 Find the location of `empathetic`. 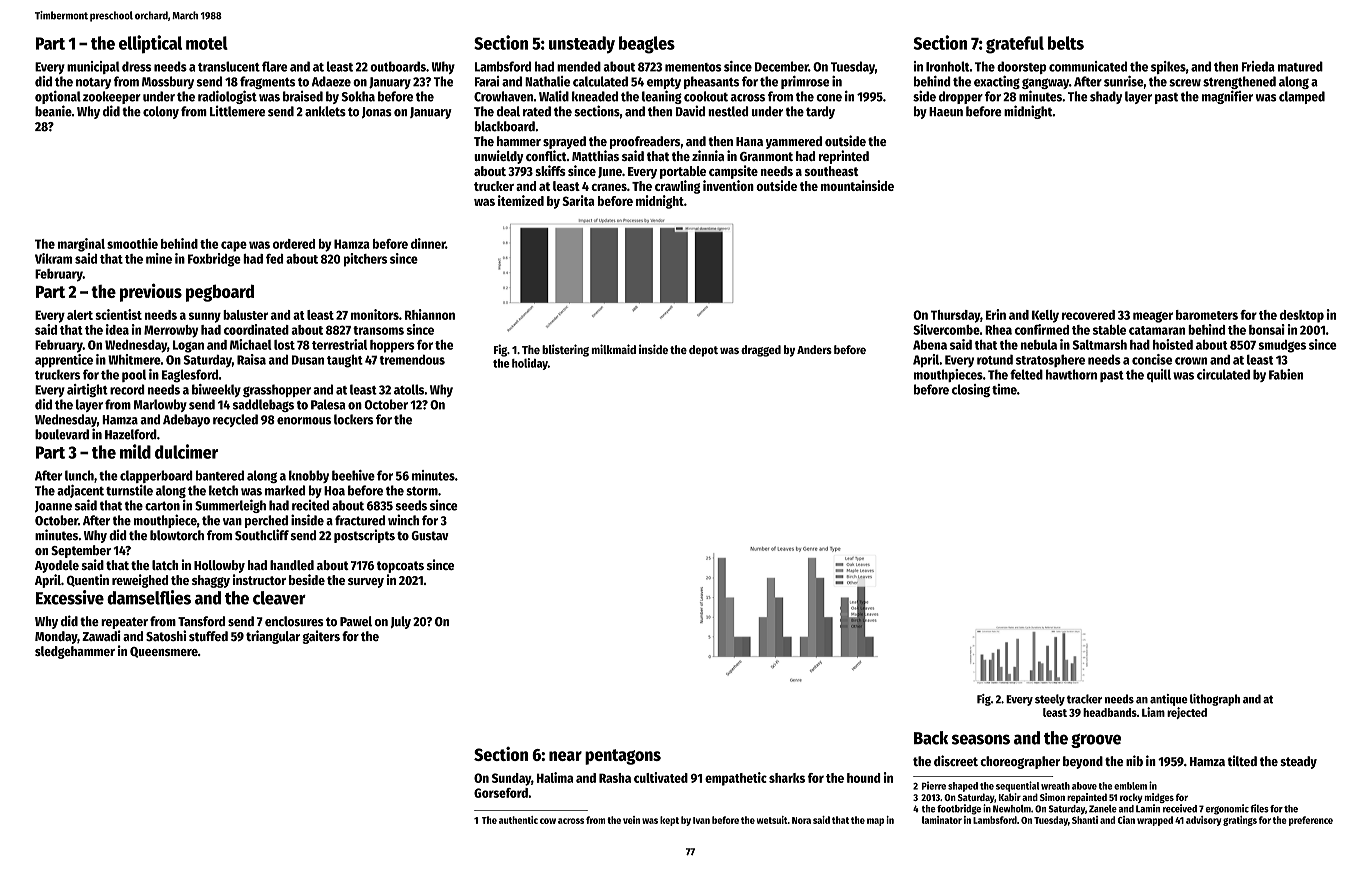

empathetic is located at coordinates (736, 779).
